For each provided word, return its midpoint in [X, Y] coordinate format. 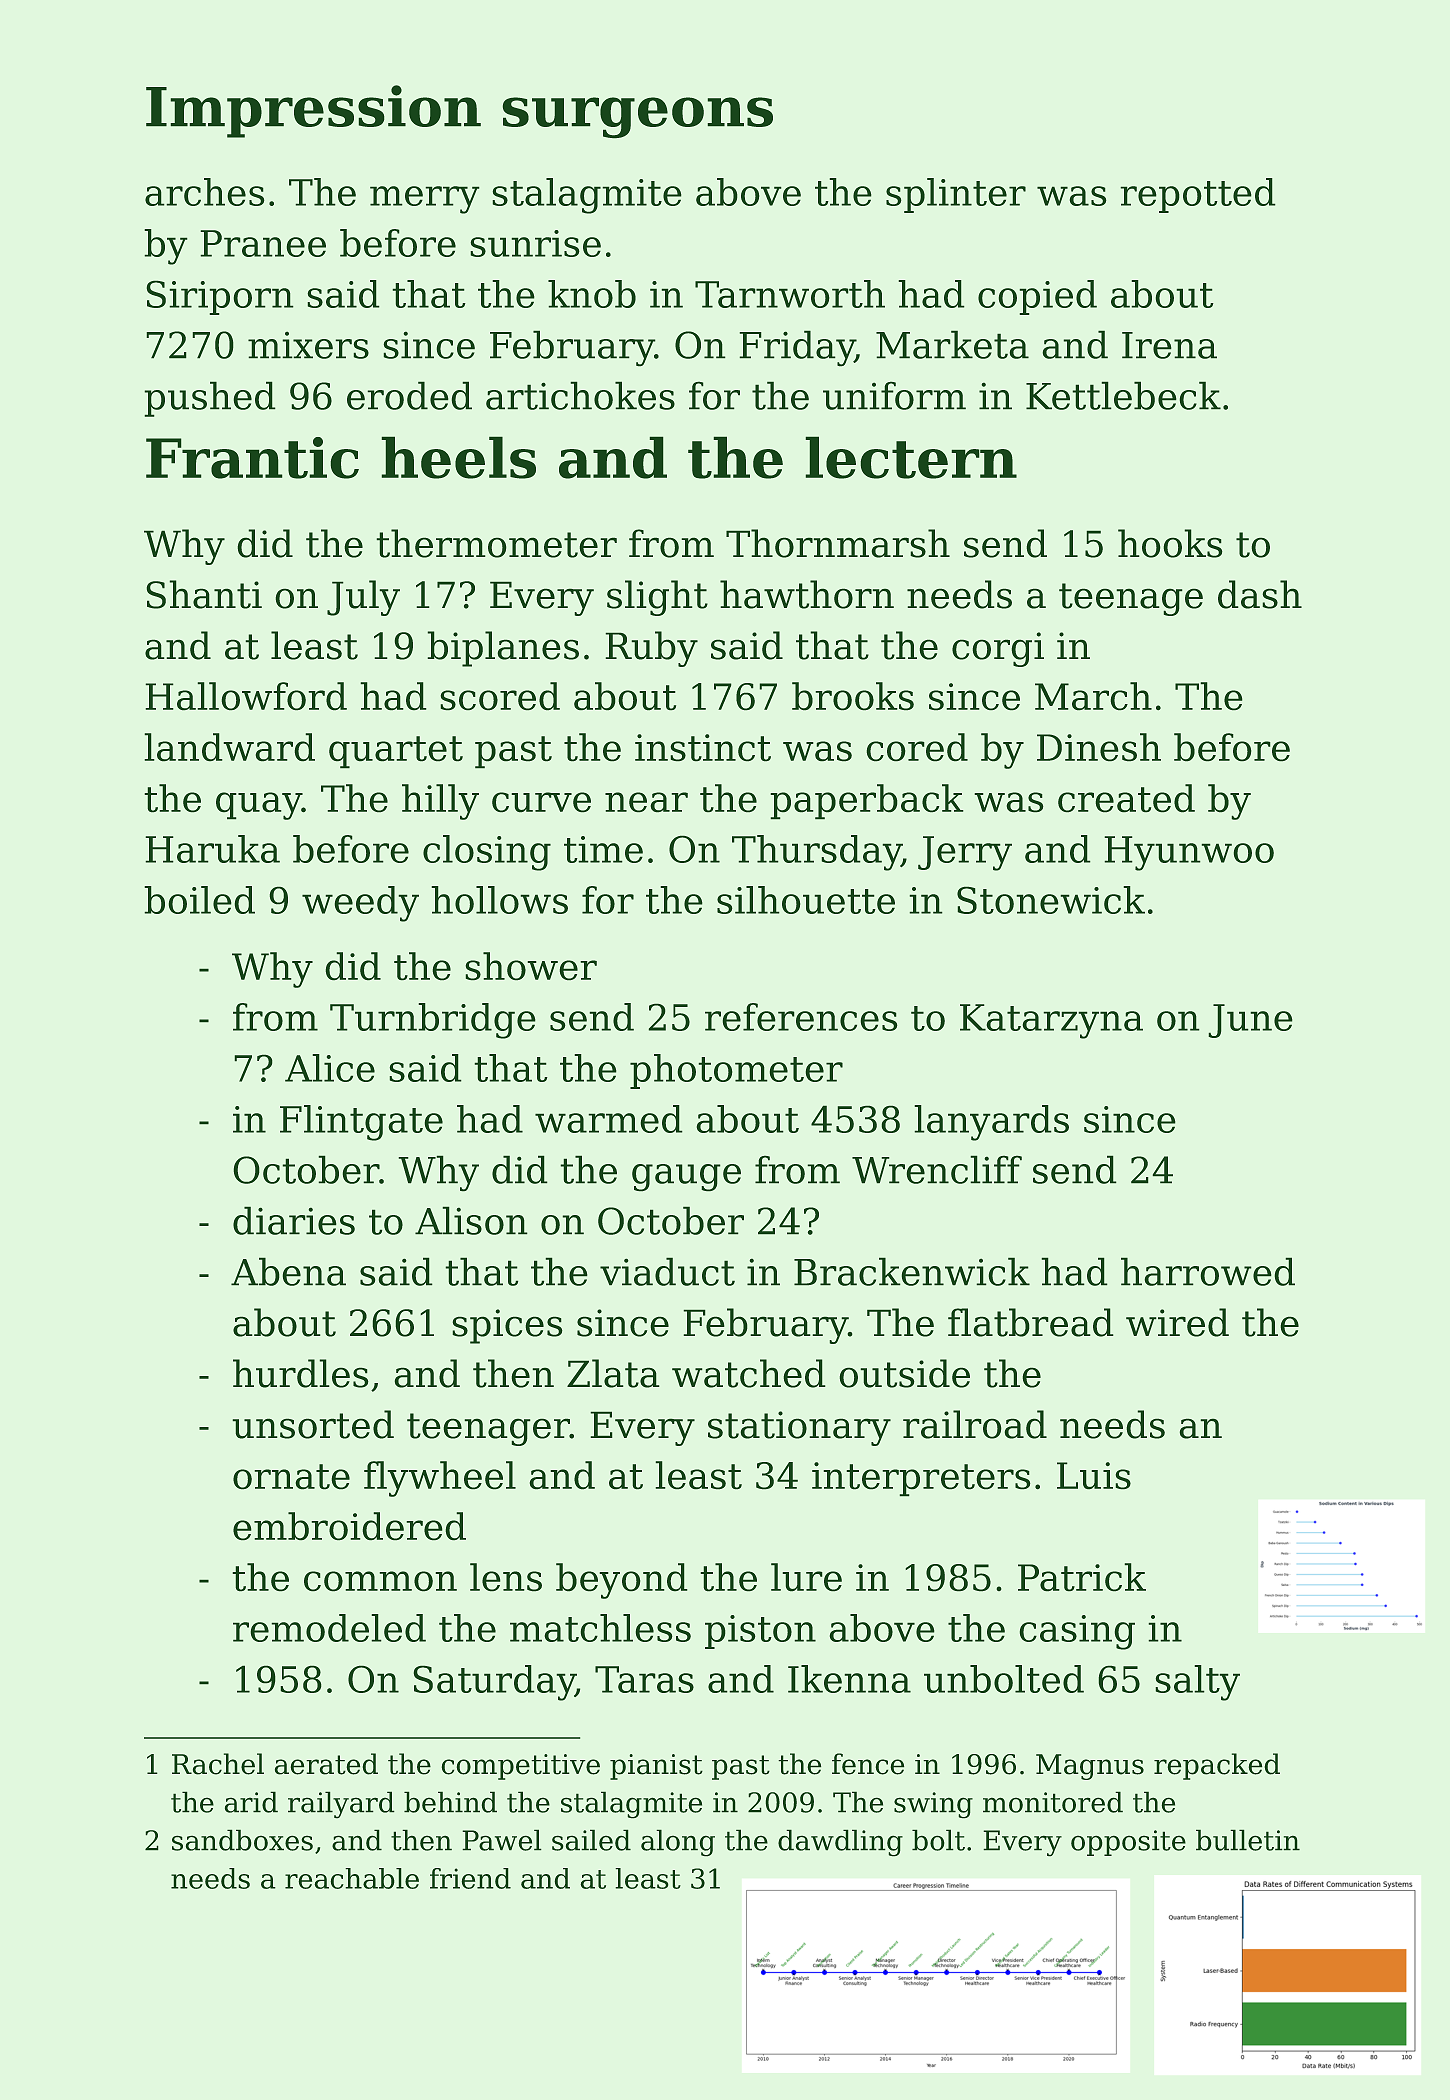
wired [1177, 1322]
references [801, 1017]
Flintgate [361, 1123]
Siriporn [220, 297]
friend [470, 1878]
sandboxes [242, 1840]
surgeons [637, 118]
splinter [956, 195]
